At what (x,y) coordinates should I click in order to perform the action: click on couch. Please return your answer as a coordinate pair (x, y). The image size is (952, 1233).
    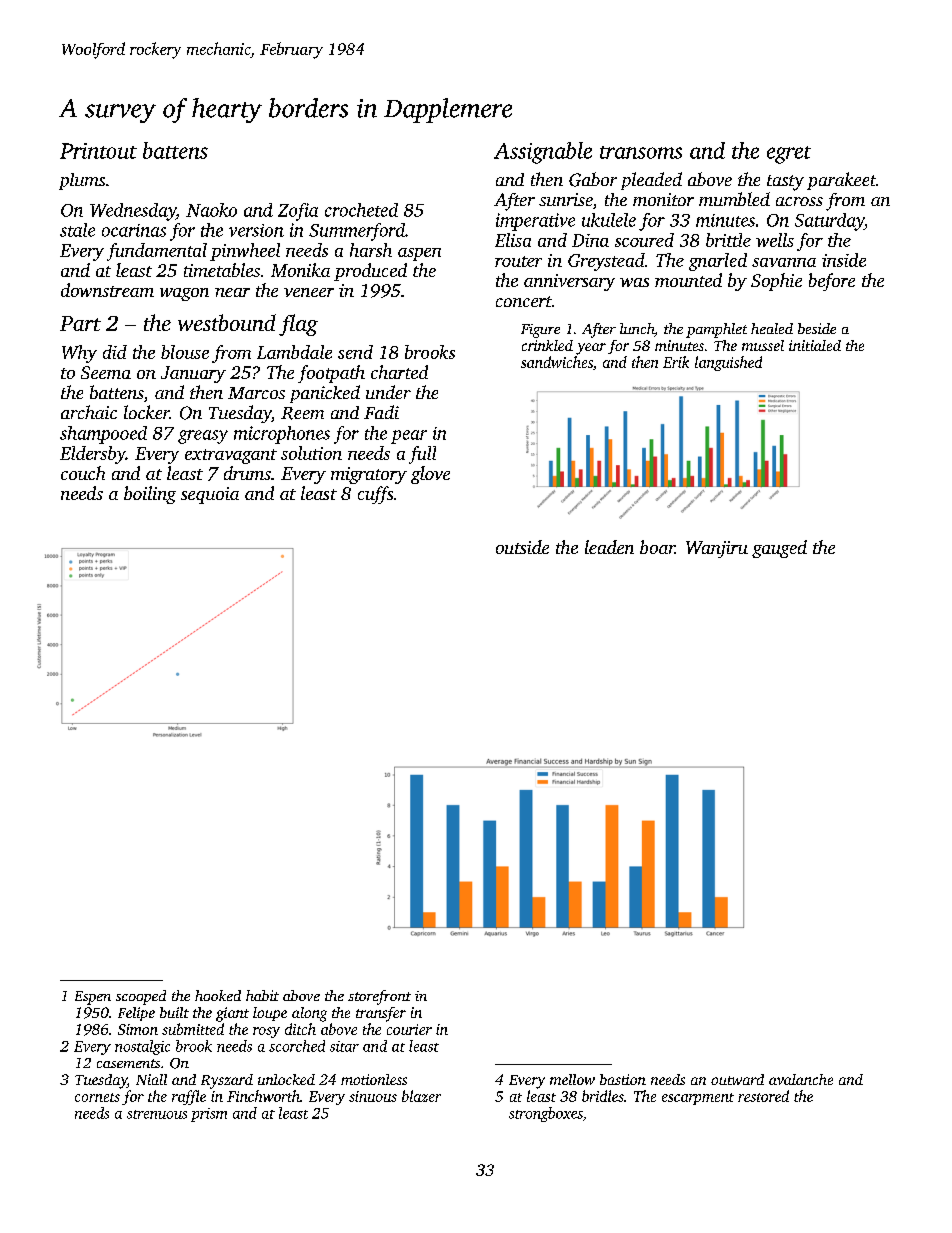
    Looking at the image, I should click on (83, 473).
